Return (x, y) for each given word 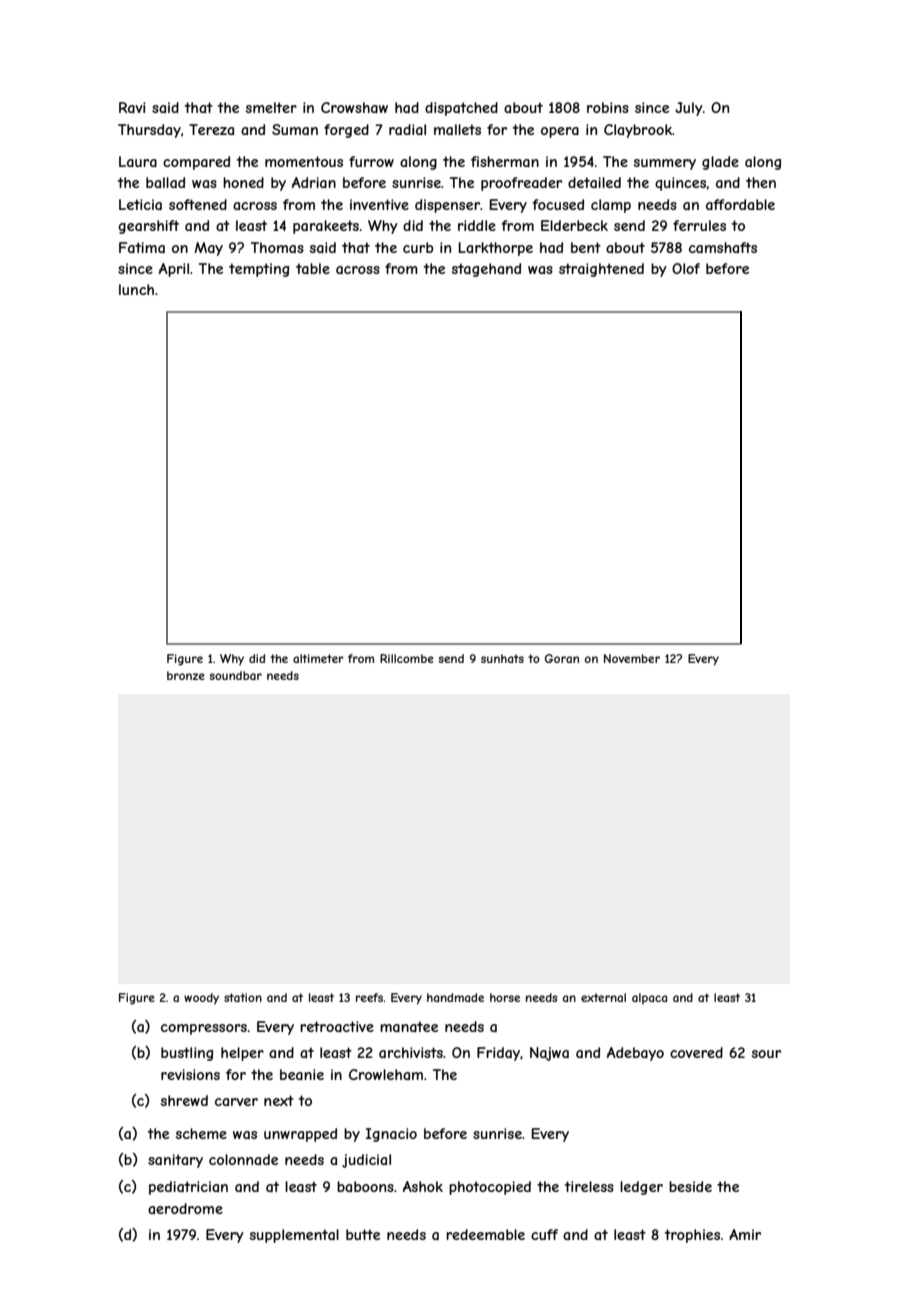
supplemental (294, 1236)
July (689, 109)
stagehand (486, 270)
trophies (692, 1236)
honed (243, 182)
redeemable (485, 1234)
